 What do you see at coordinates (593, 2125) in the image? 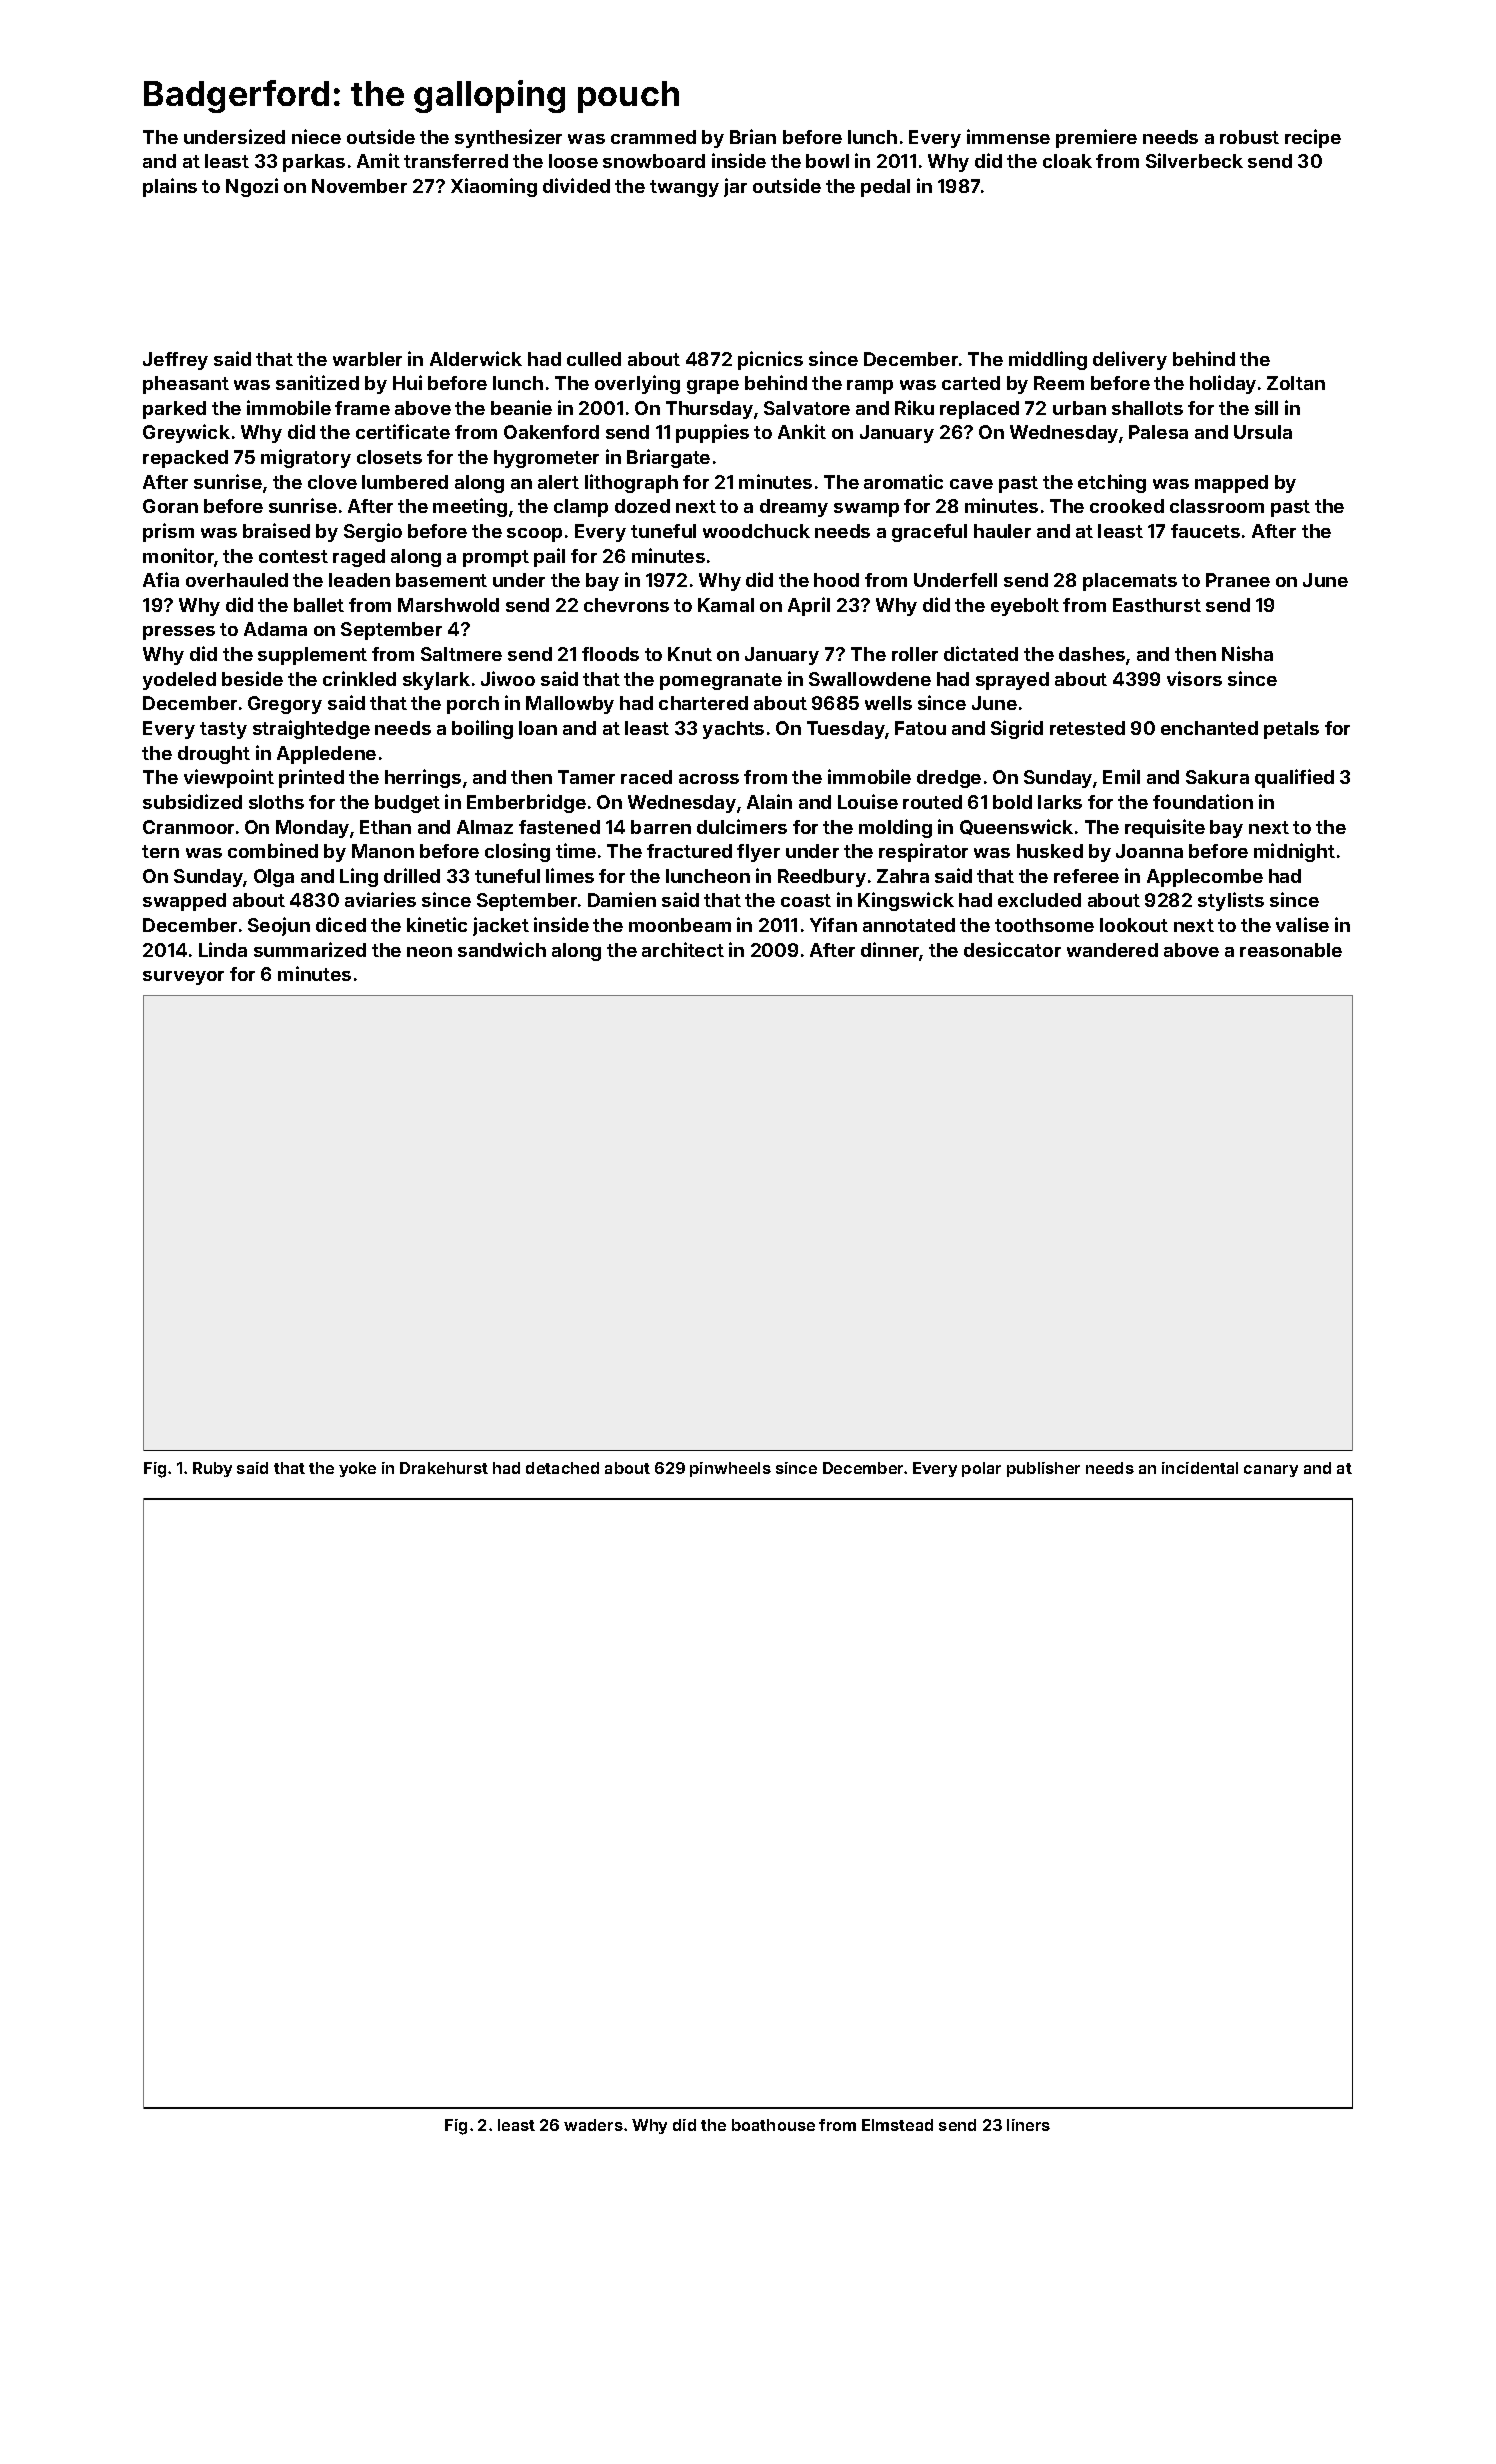
I see `waders` at bounding box center [593, 2125].
